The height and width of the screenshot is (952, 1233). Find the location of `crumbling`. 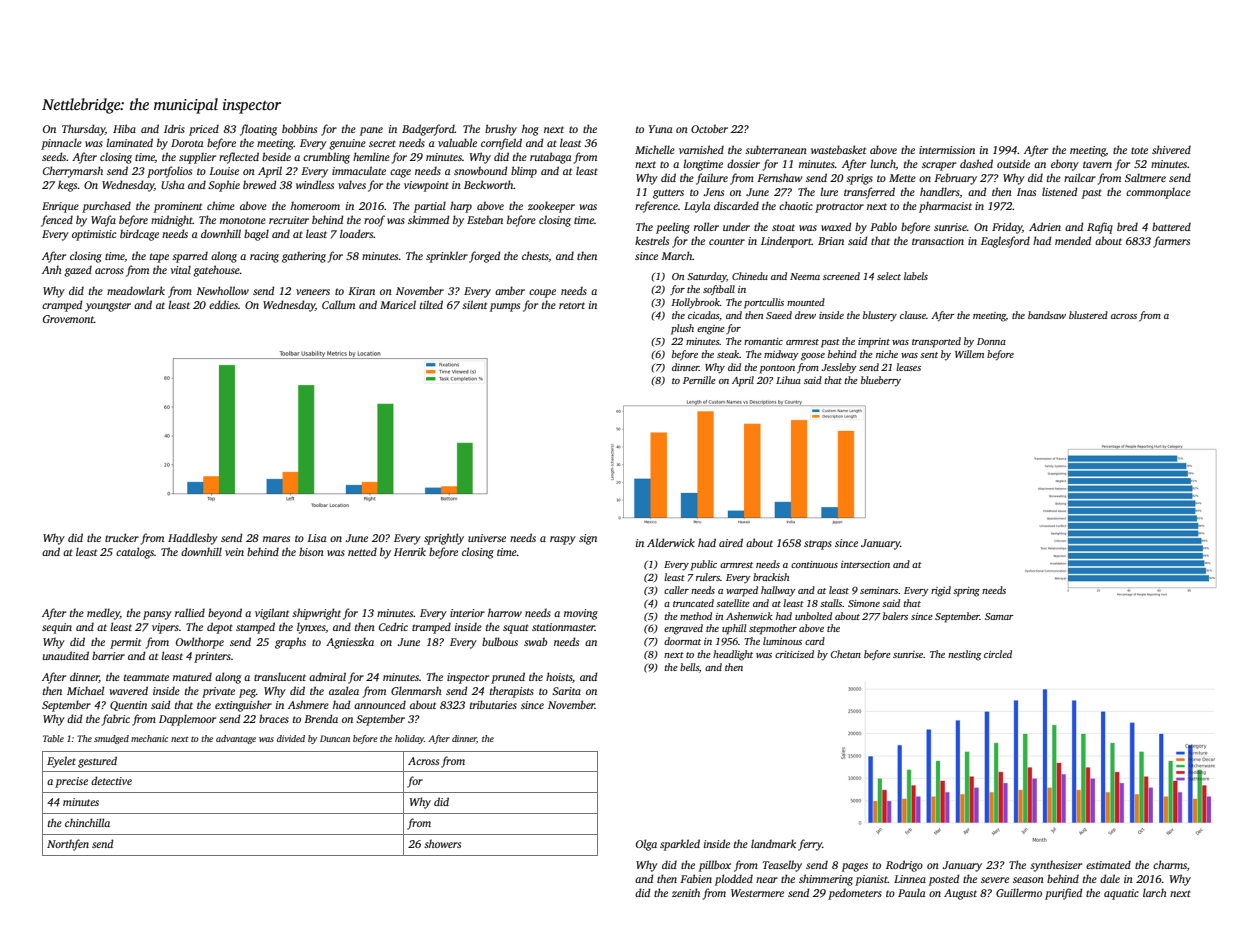

crumbling is located at coordinates (326, 158).
